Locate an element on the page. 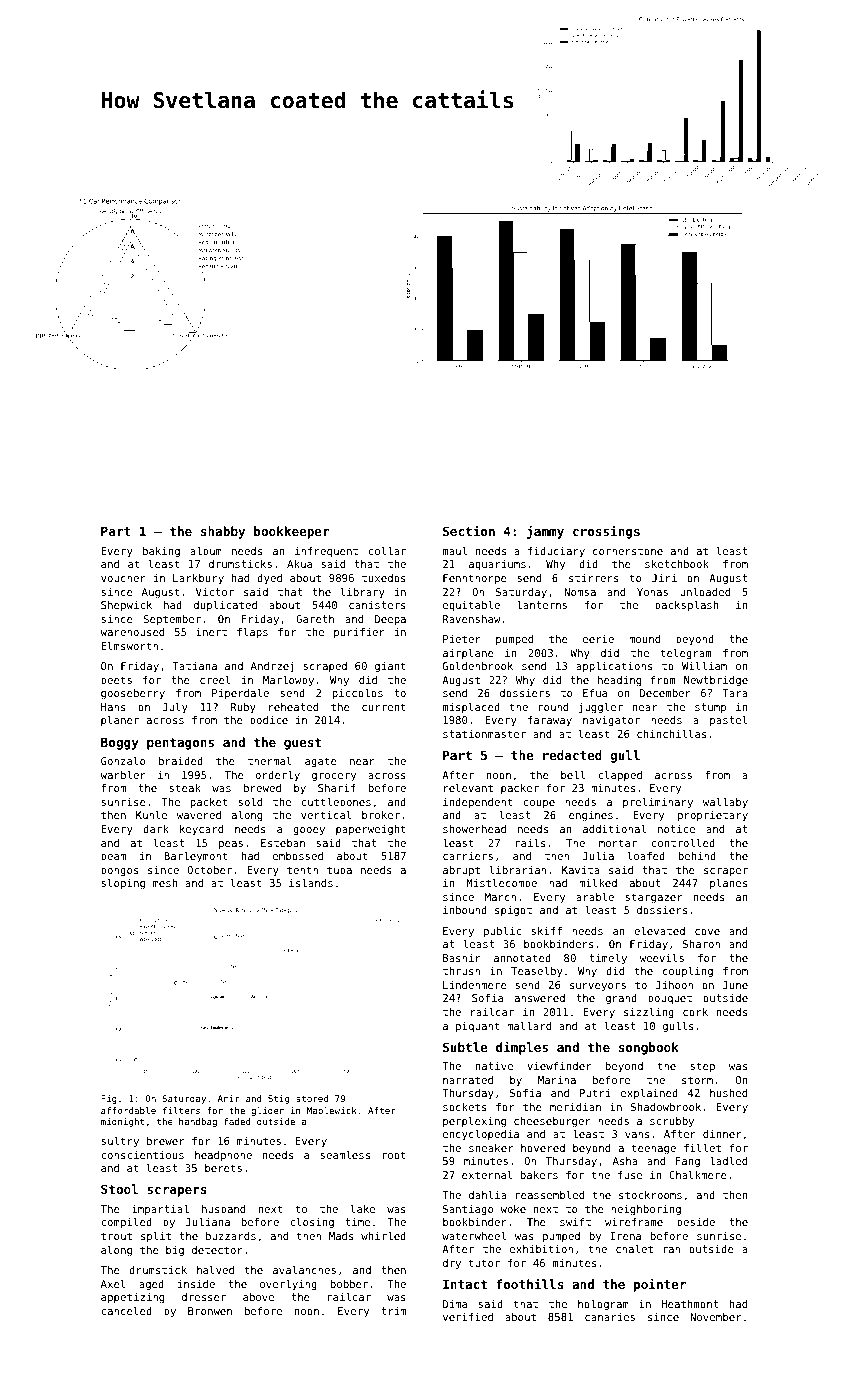 The image size is (849, 1400). Stig is located at coordinates (278, 1099).
